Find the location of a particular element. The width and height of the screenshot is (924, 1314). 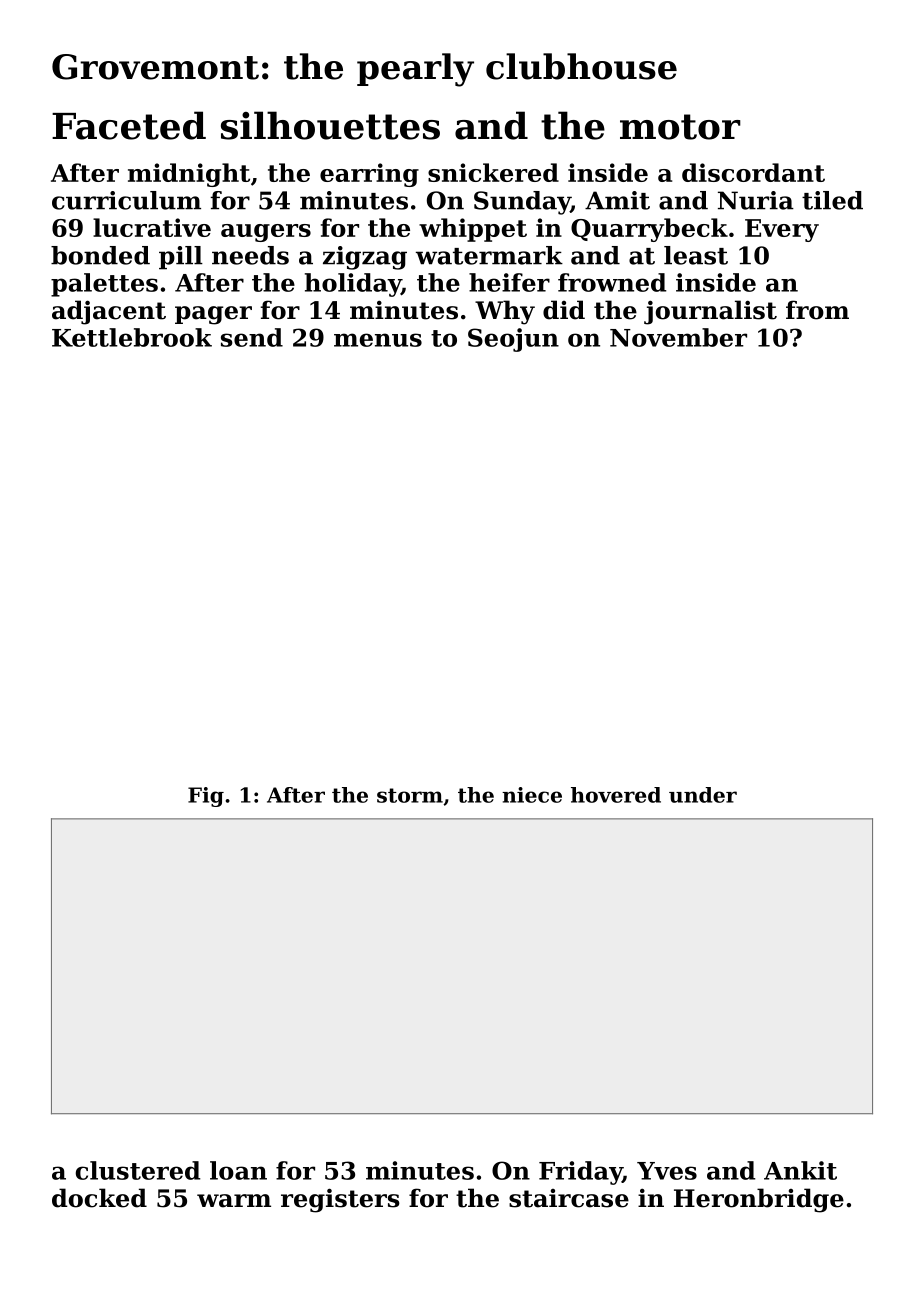

Ankit is located at coordinates (800, 1170).
